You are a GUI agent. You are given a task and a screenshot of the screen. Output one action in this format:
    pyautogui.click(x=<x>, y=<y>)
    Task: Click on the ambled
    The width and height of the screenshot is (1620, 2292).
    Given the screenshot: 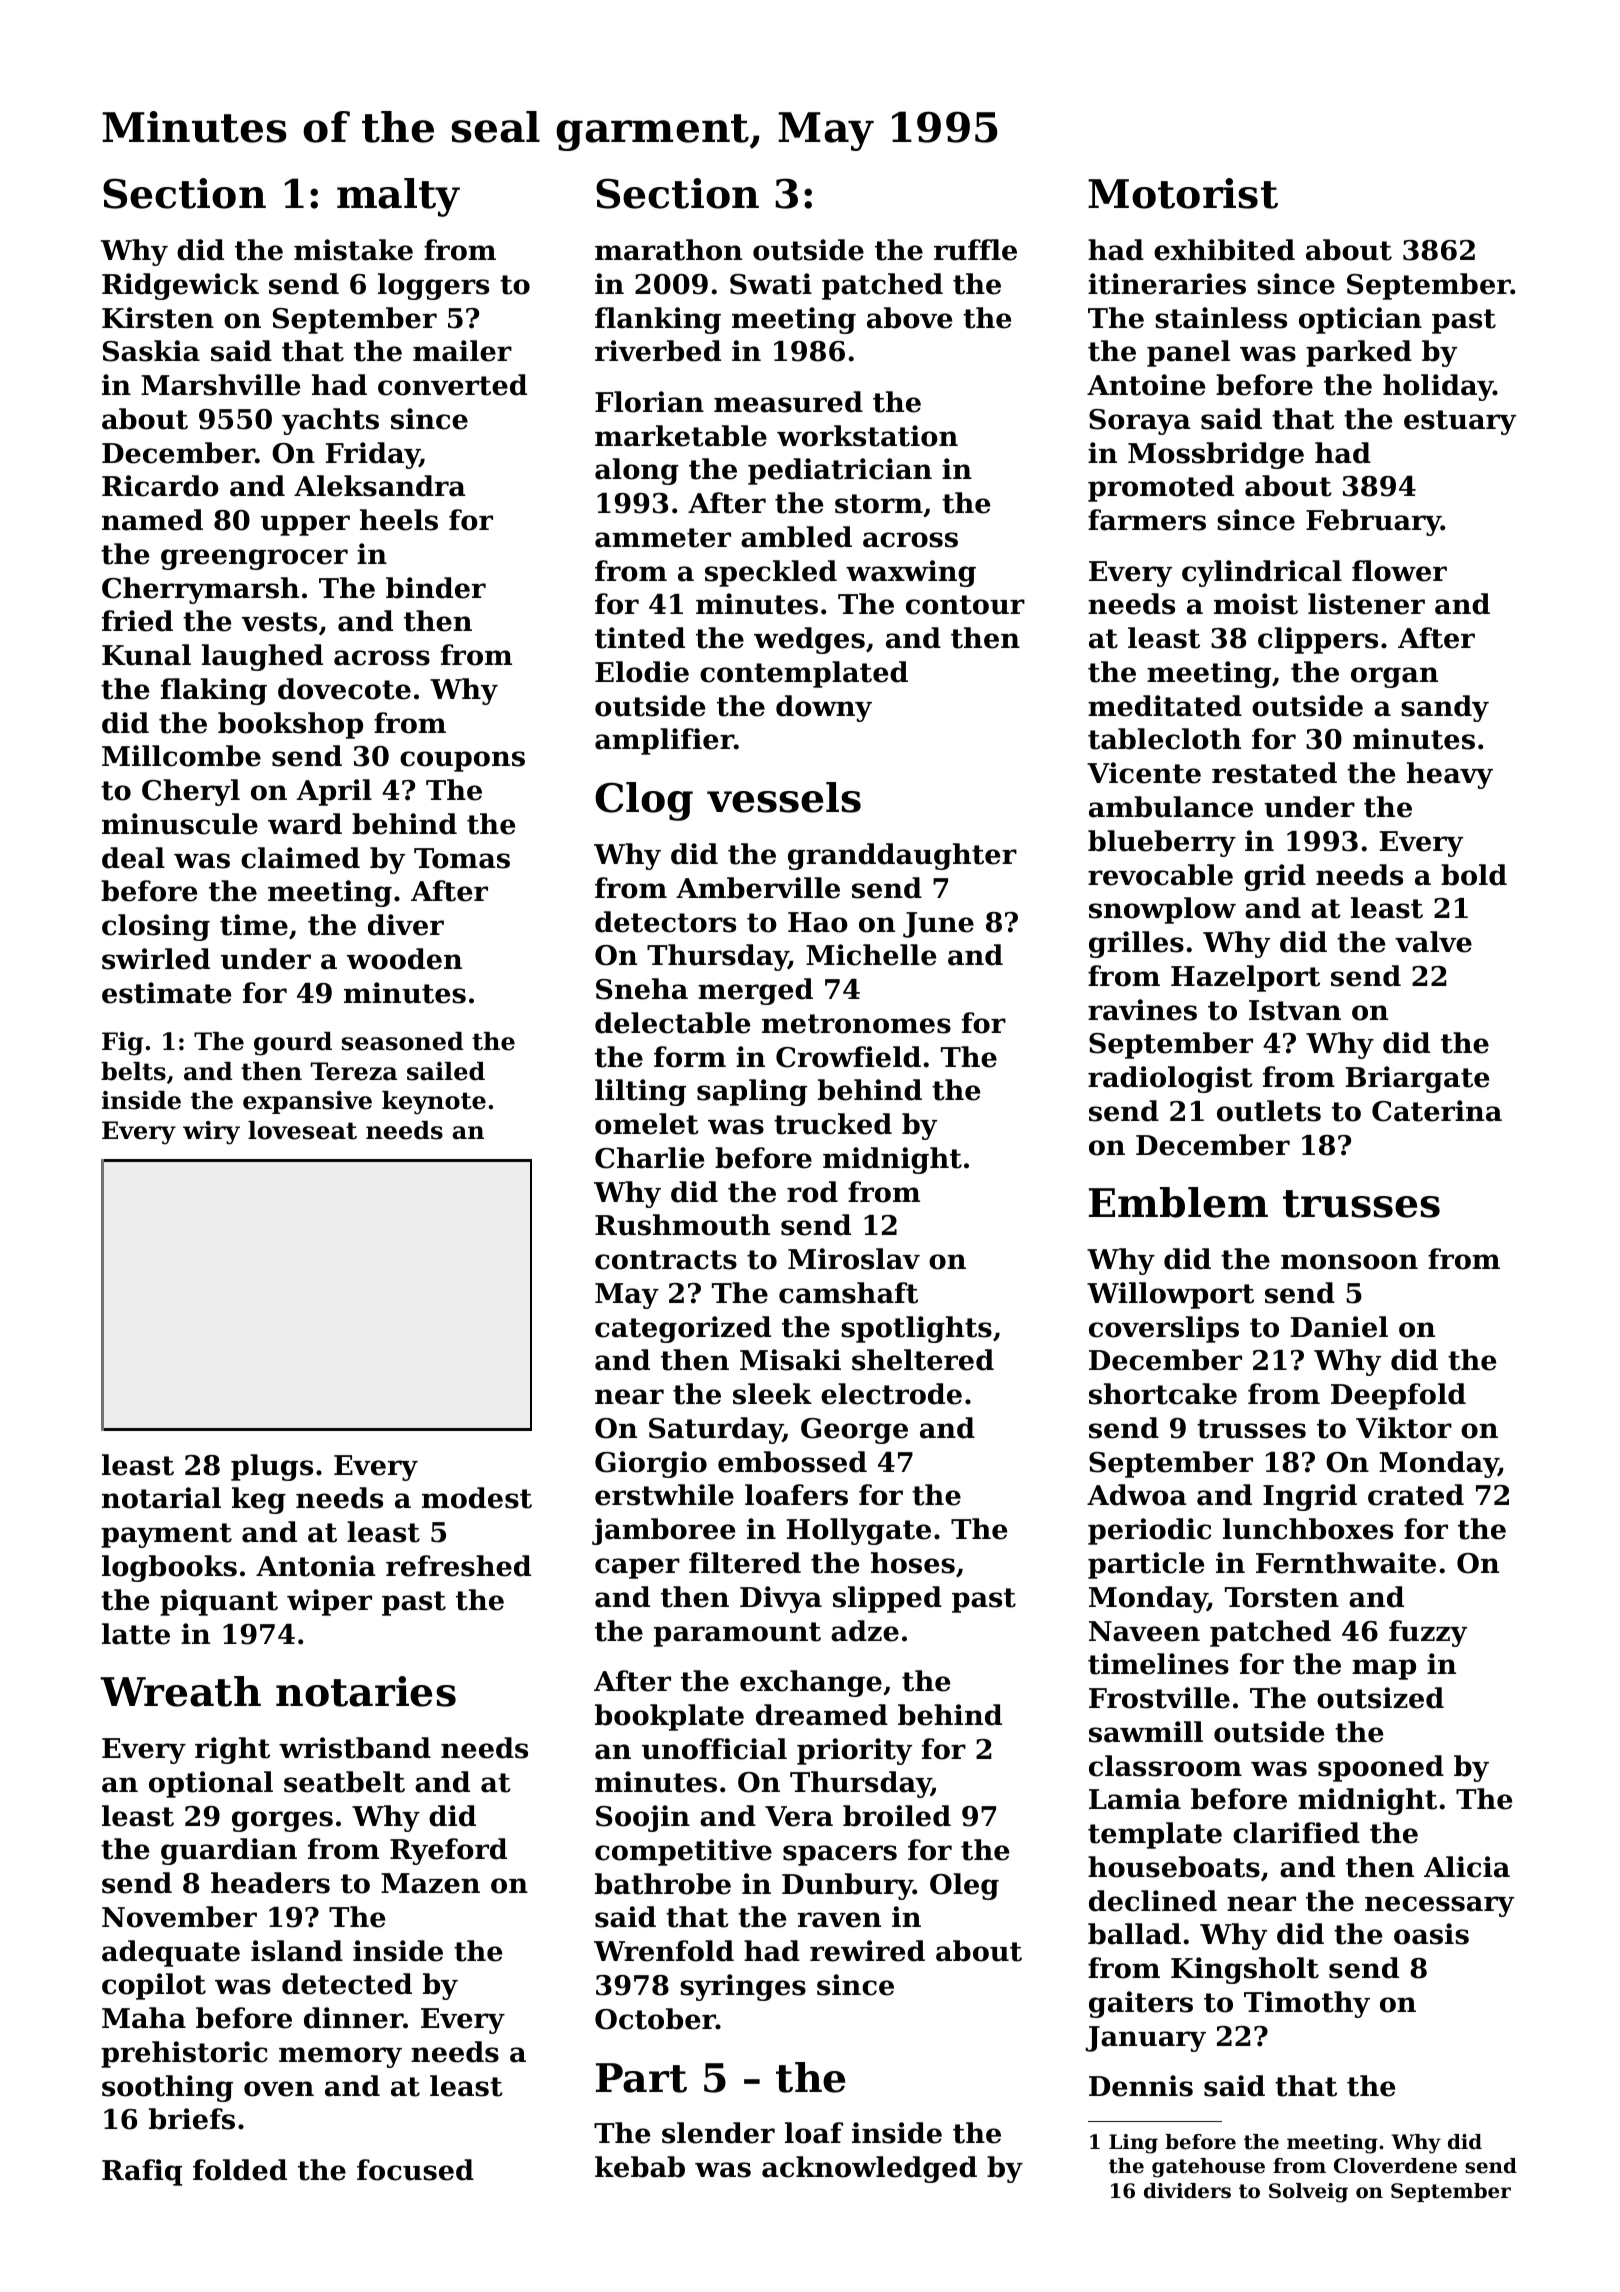 What is the action you would take?
    pyautogui.click(x=796, y=537)
